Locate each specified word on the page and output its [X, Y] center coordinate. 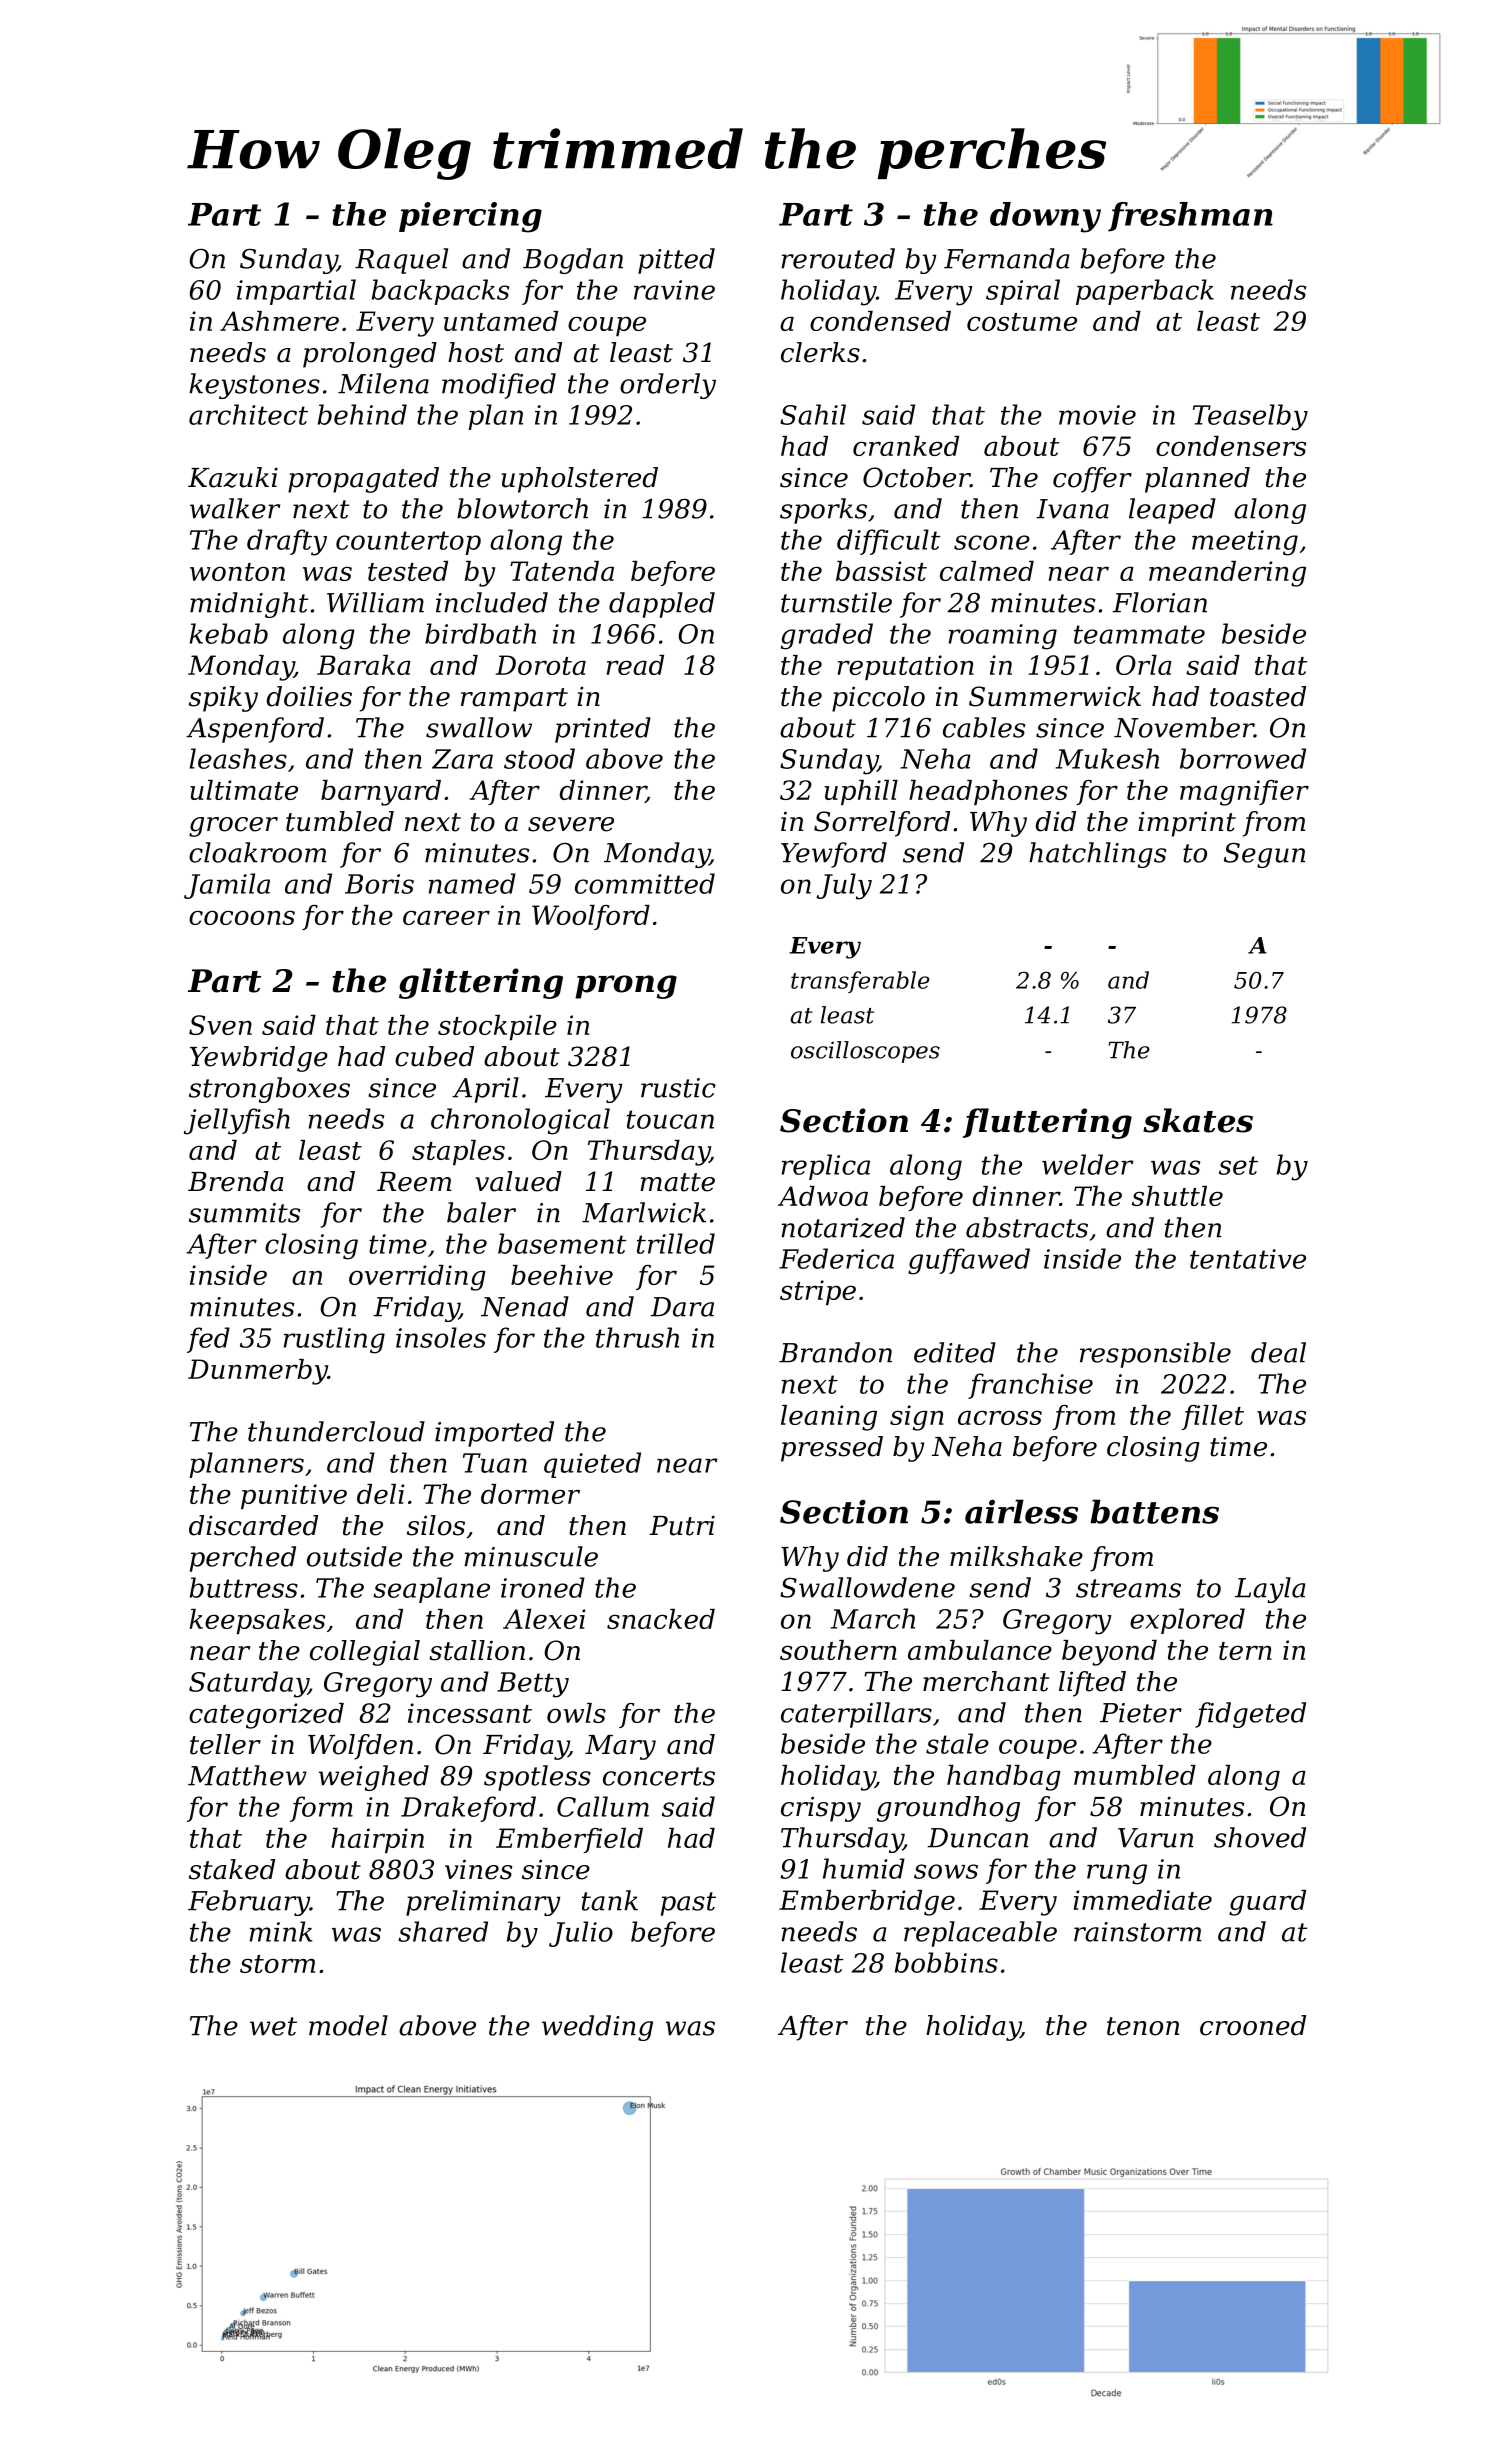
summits [244, 1213]
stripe [818, 1292]
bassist [881, 571]
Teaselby [1250, 417]
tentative [1248, 1259]
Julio [581, 1934]
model [348, 2025]
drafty [287, 542]
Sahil [813, 414]
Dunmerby [258, 1372]
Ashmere [279, 321]
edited [955, 1352]
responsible [1155, 1355]
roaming [1003, 637]
